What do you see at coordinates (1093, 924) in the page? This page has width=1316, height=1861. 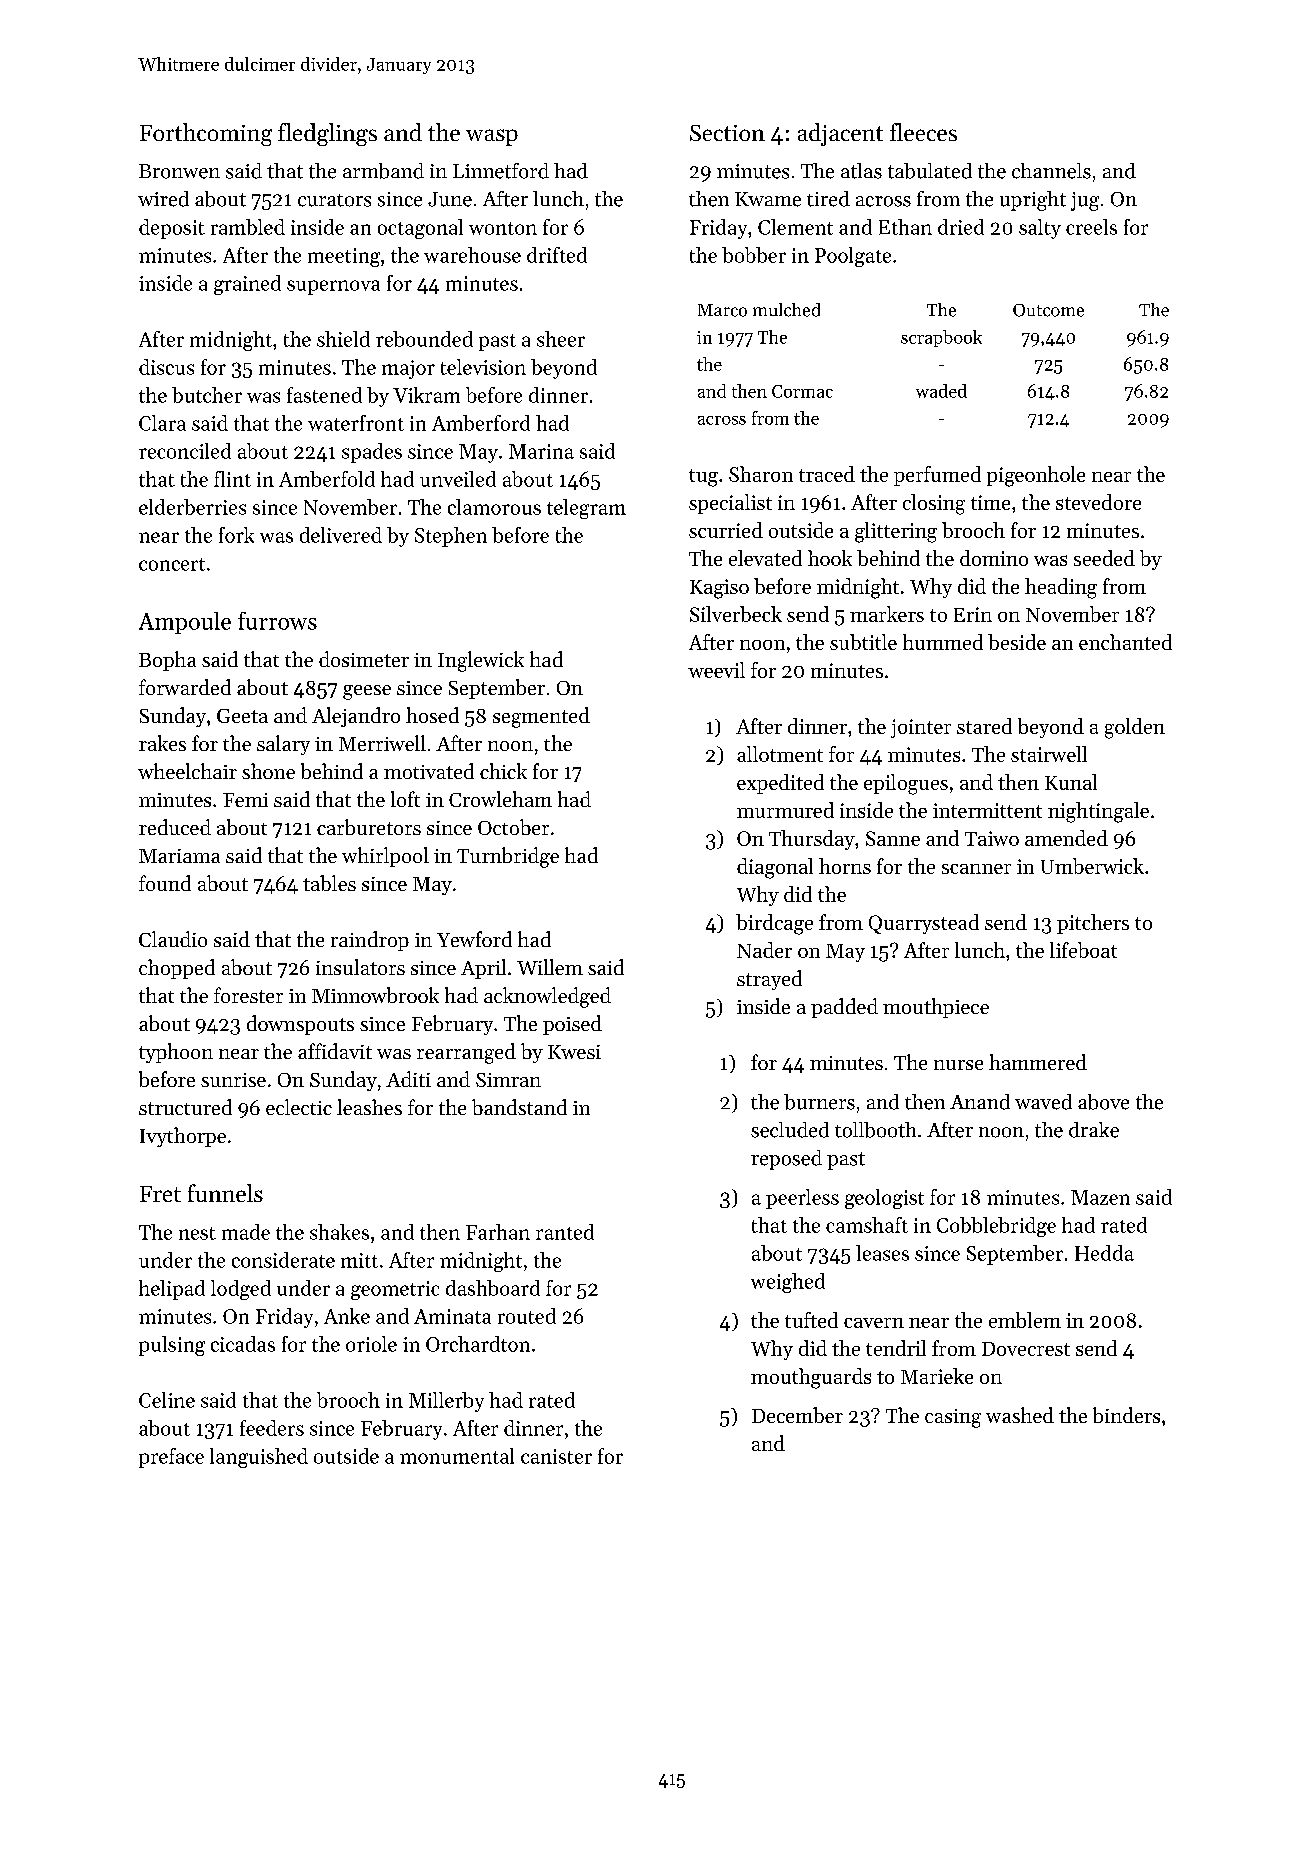 I see `pitchers` at bounding box center [1093, 924].
